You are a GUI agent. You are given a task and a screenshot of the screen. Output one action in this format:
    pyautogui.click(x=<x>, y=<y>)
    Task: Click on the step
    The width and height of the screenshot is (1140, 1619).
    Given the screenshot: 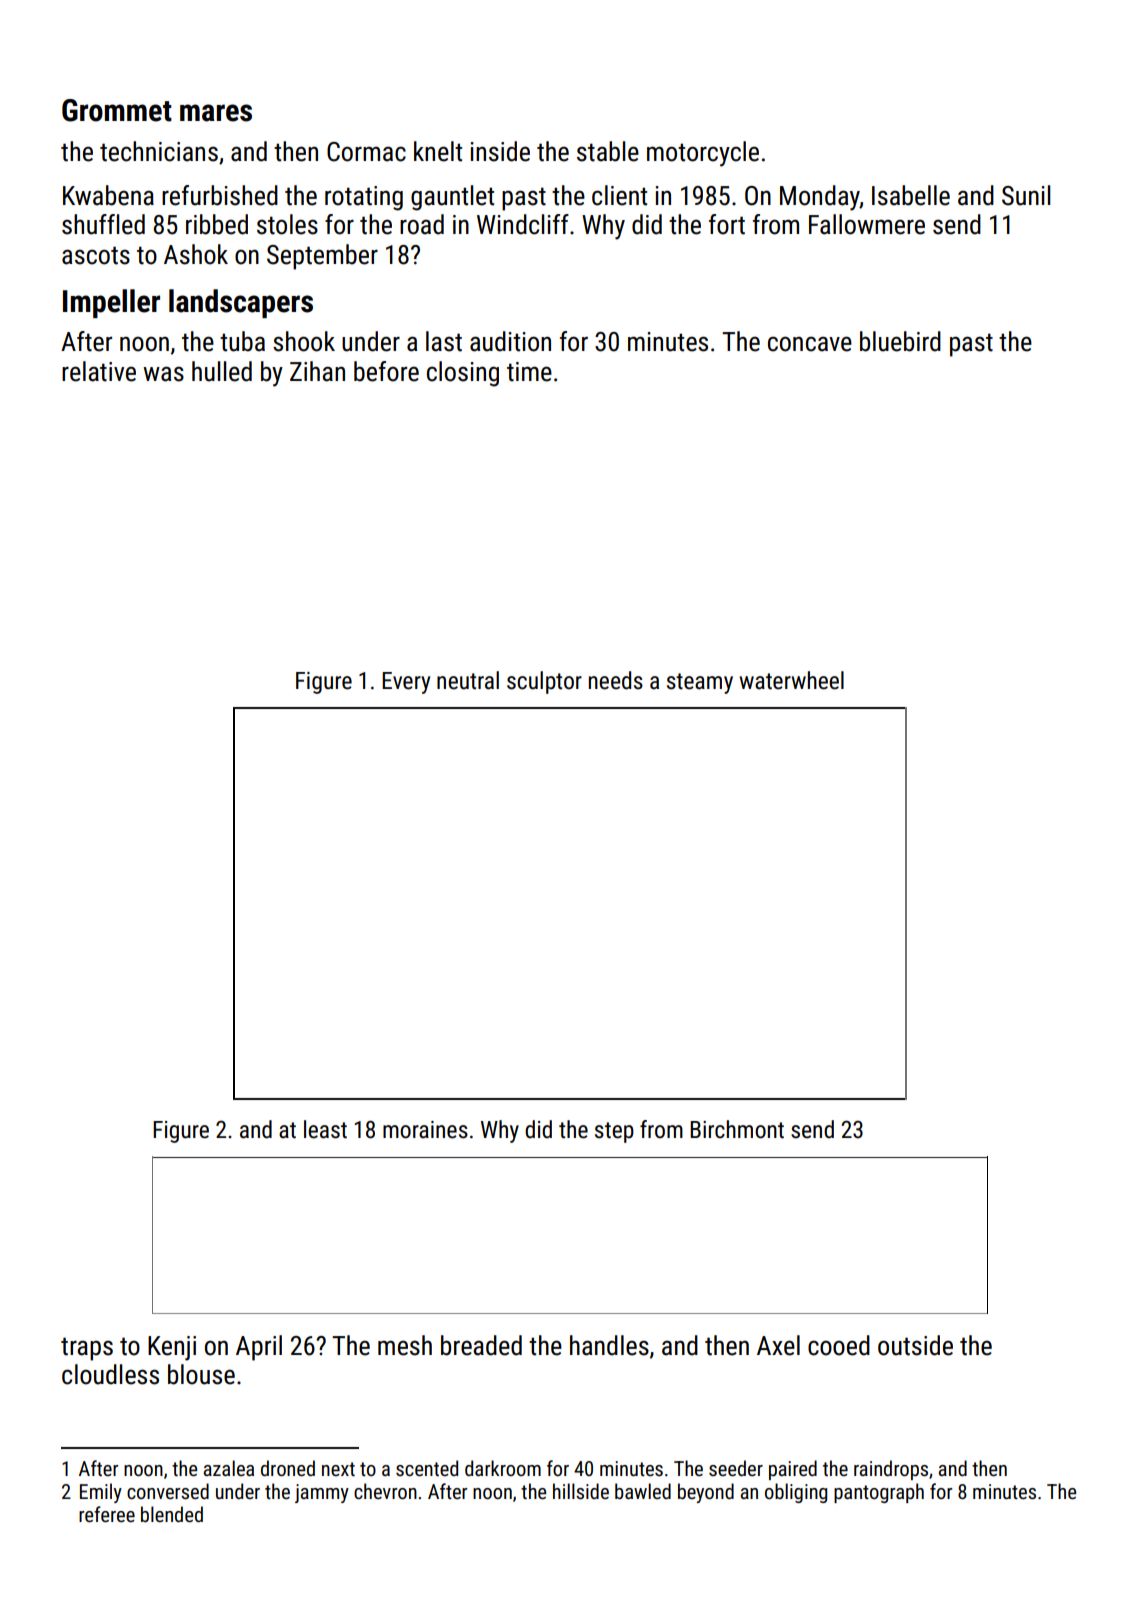 What is the action you would take?
    pyautogui.click(x=614, y=1132)
